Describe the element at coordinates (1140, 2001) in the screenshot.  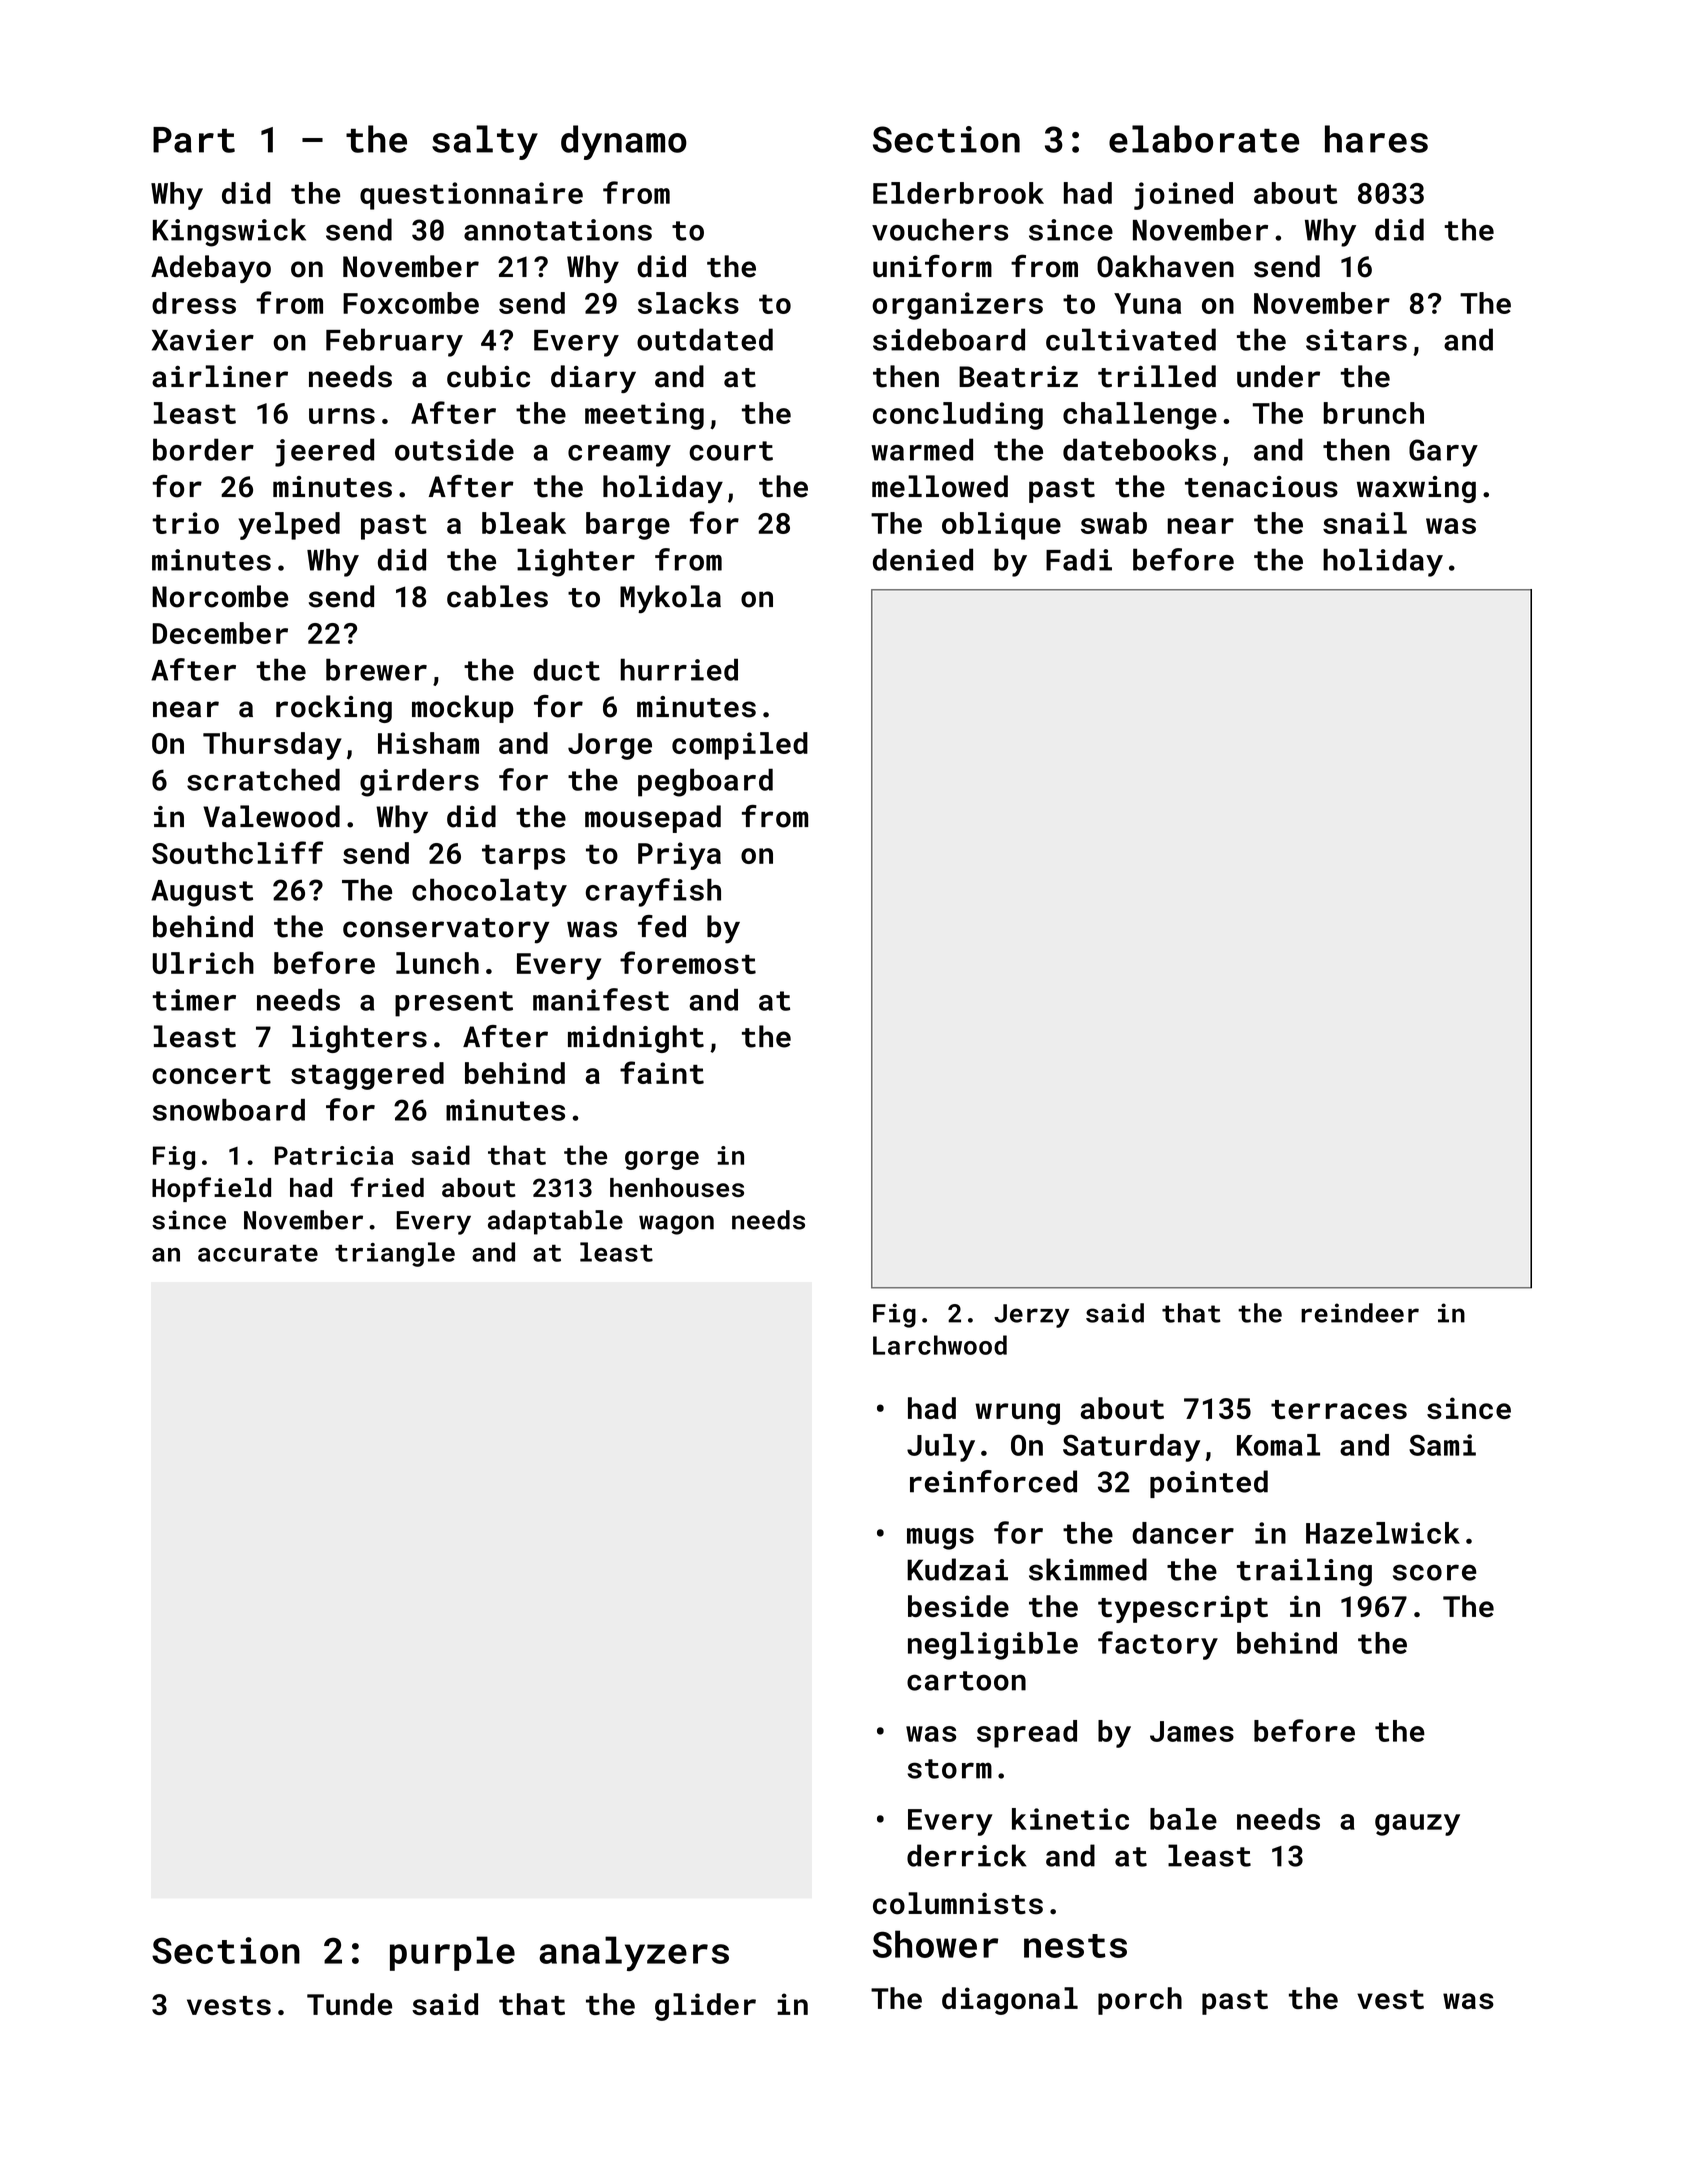
I see `porch` at that location.
